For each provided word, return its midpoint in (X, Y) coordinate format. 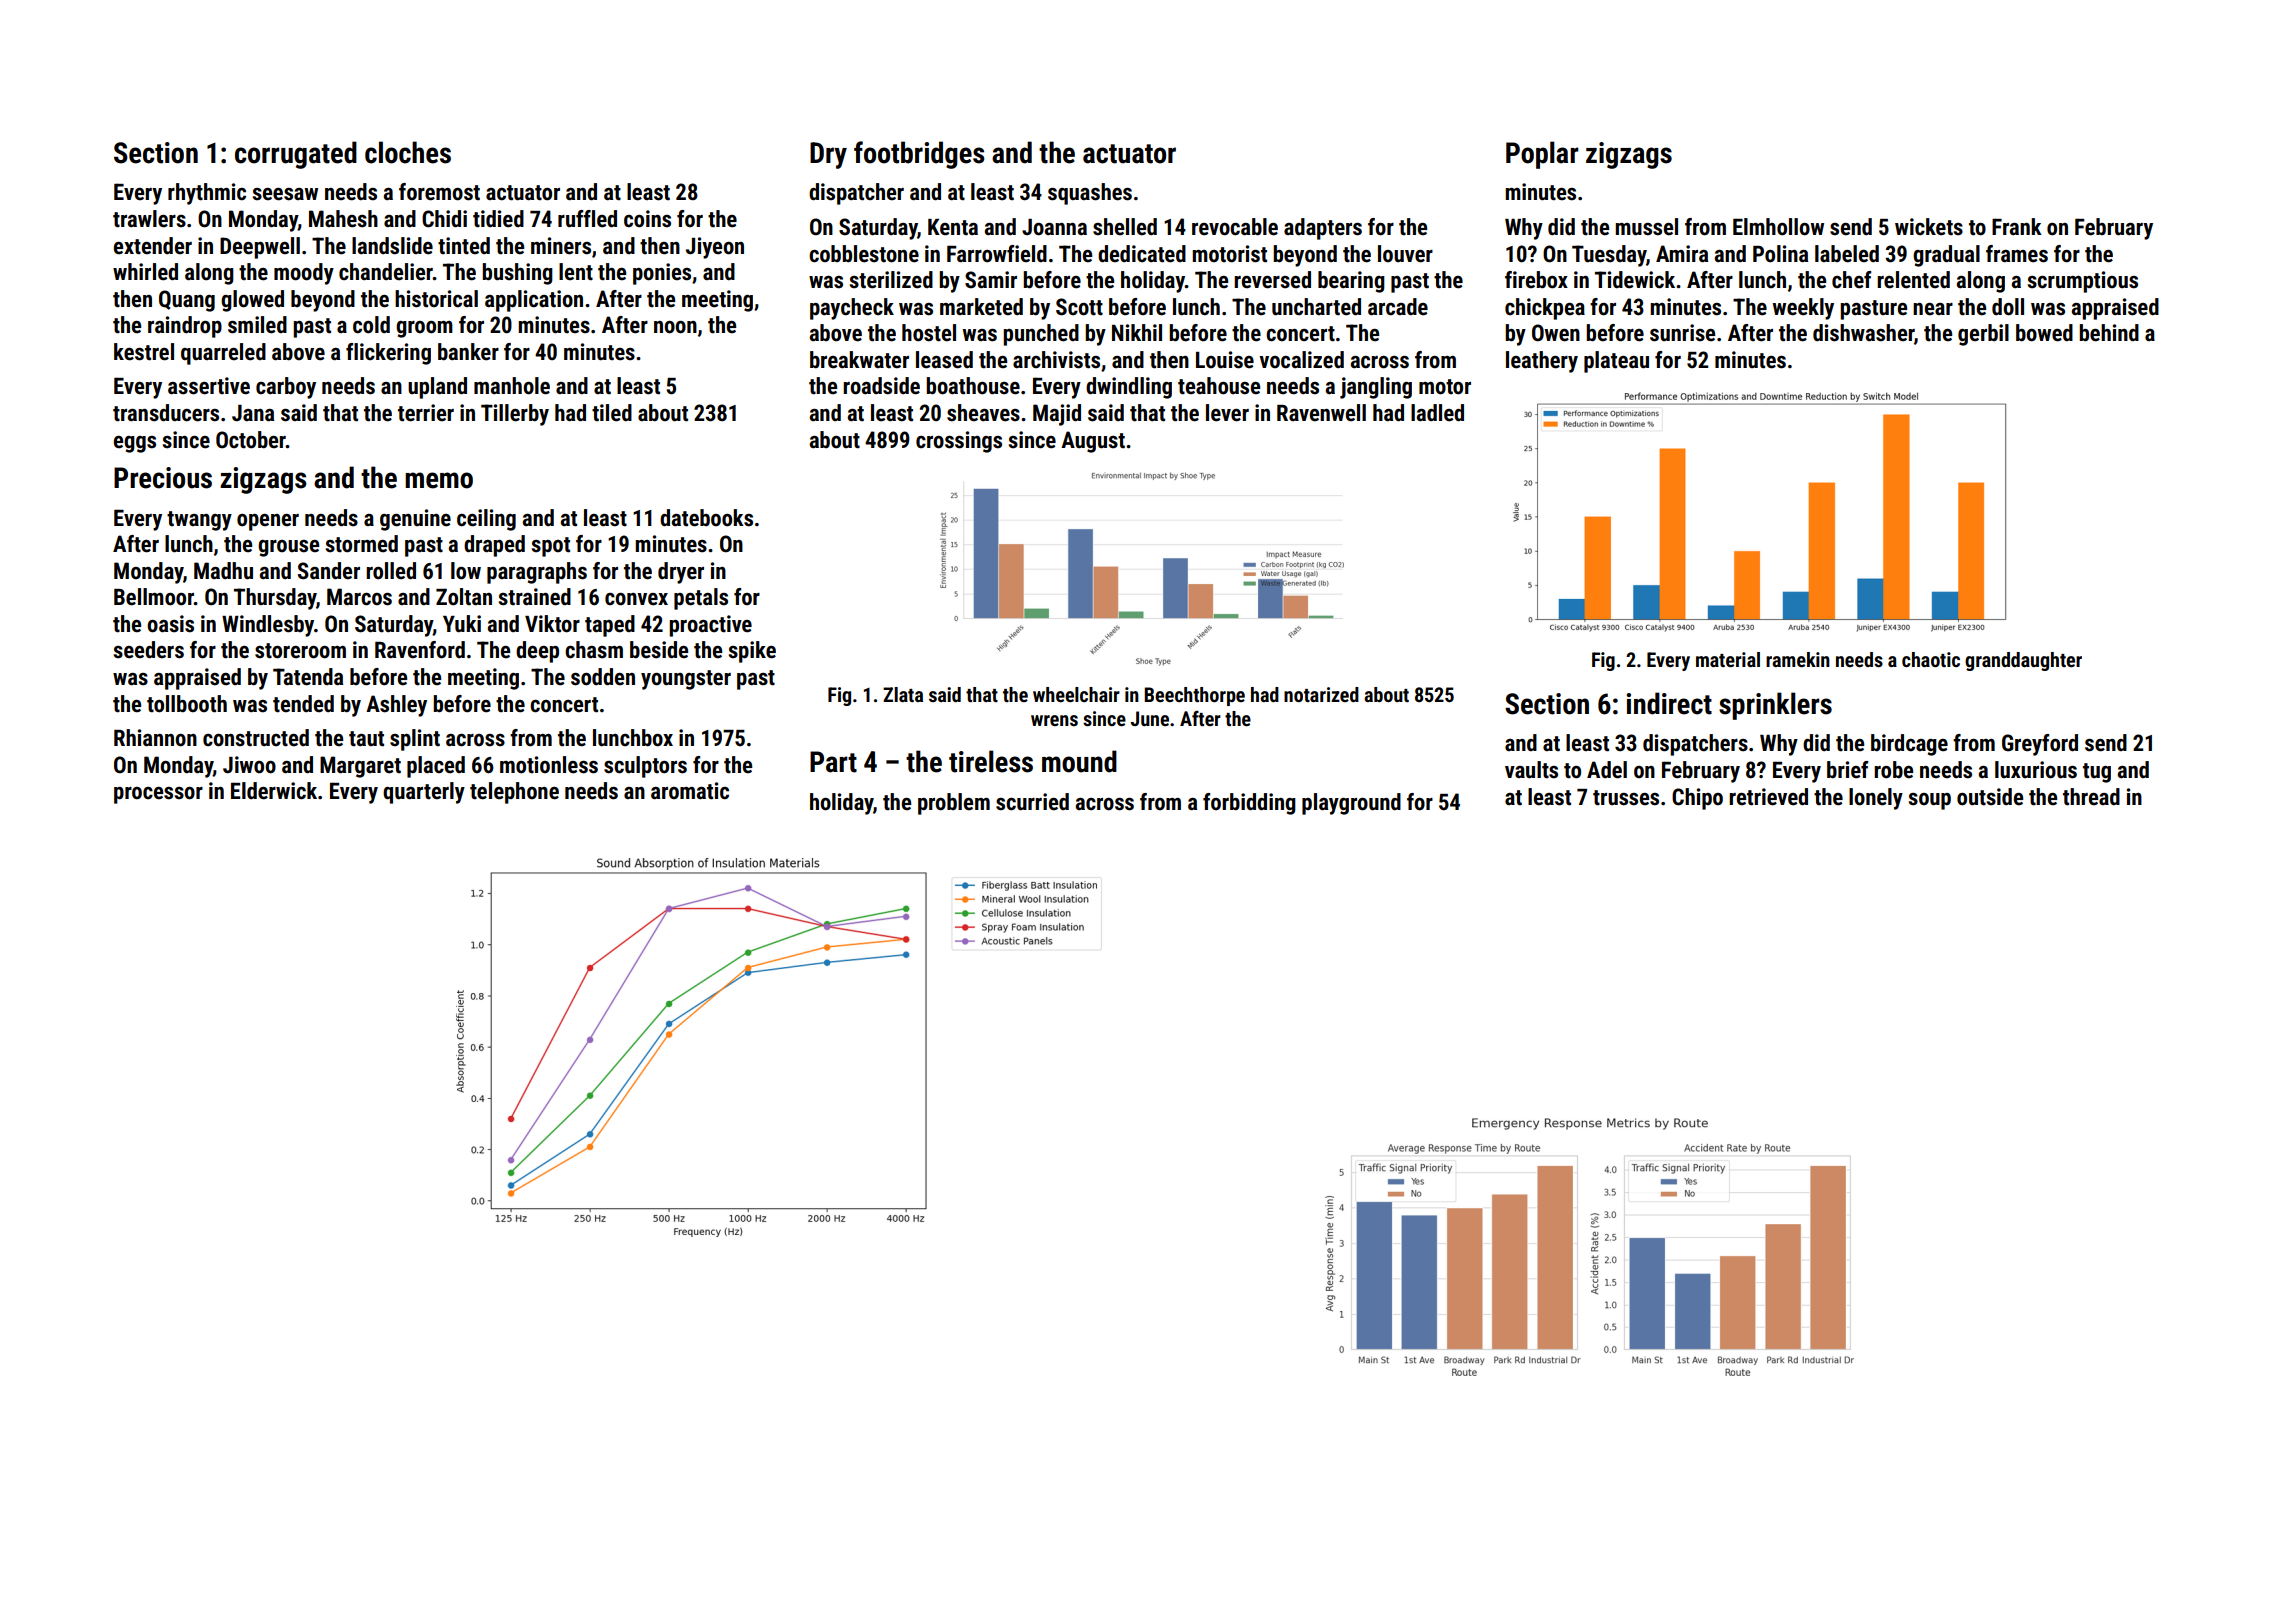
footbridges (919, 155)
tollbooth (187, 704)
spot (551, 547)
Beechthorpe (1194, 696)
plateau (1616, 362)
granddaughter (2023, 661)
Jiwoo (249, 765)
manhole (512, 386)
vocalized (1301, 360)
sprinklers (1775, 706)
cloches (408, 152)
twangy (199, 521)
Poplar (1542, 155)
